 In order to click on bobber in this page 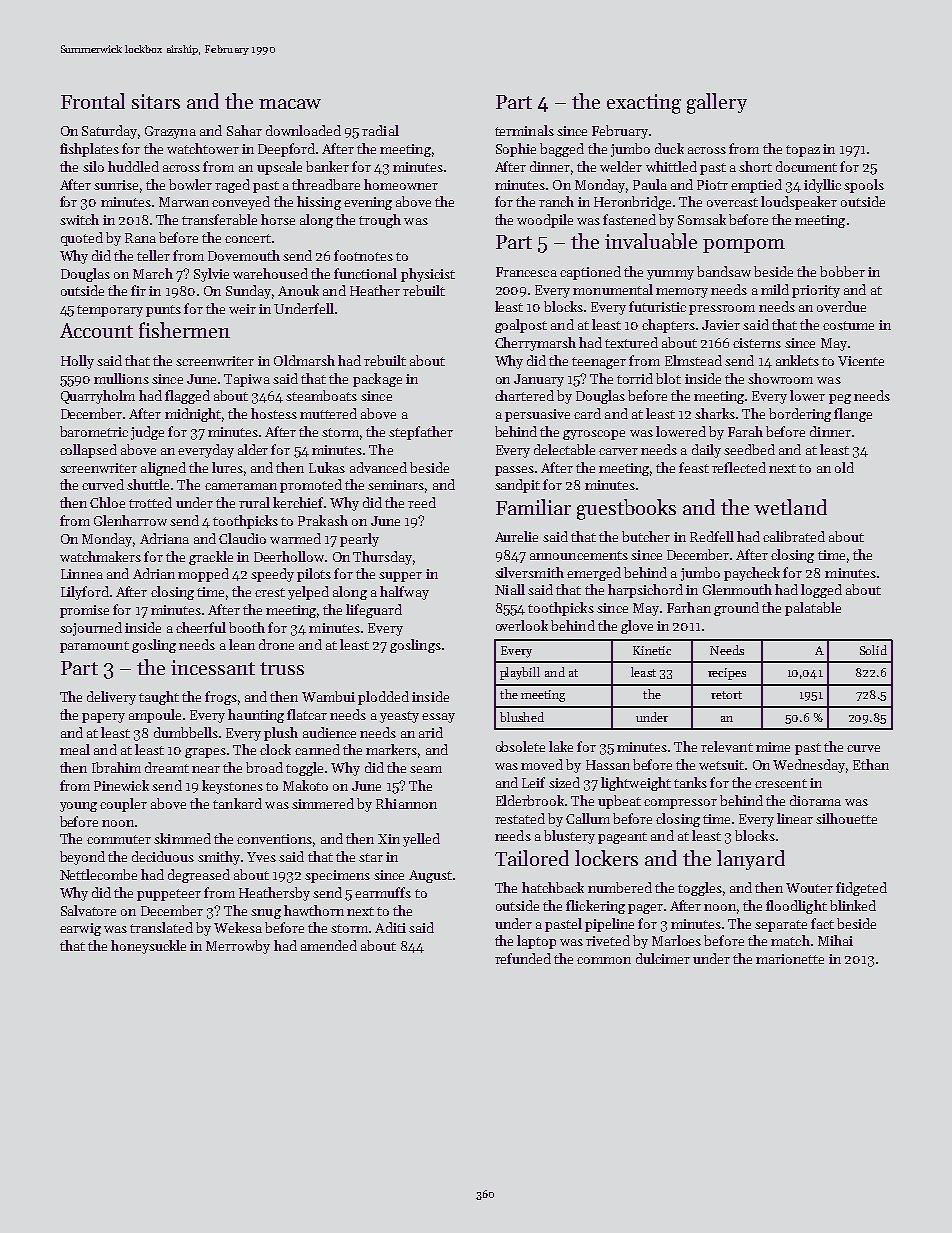, I will do `click(842, 271)`.
